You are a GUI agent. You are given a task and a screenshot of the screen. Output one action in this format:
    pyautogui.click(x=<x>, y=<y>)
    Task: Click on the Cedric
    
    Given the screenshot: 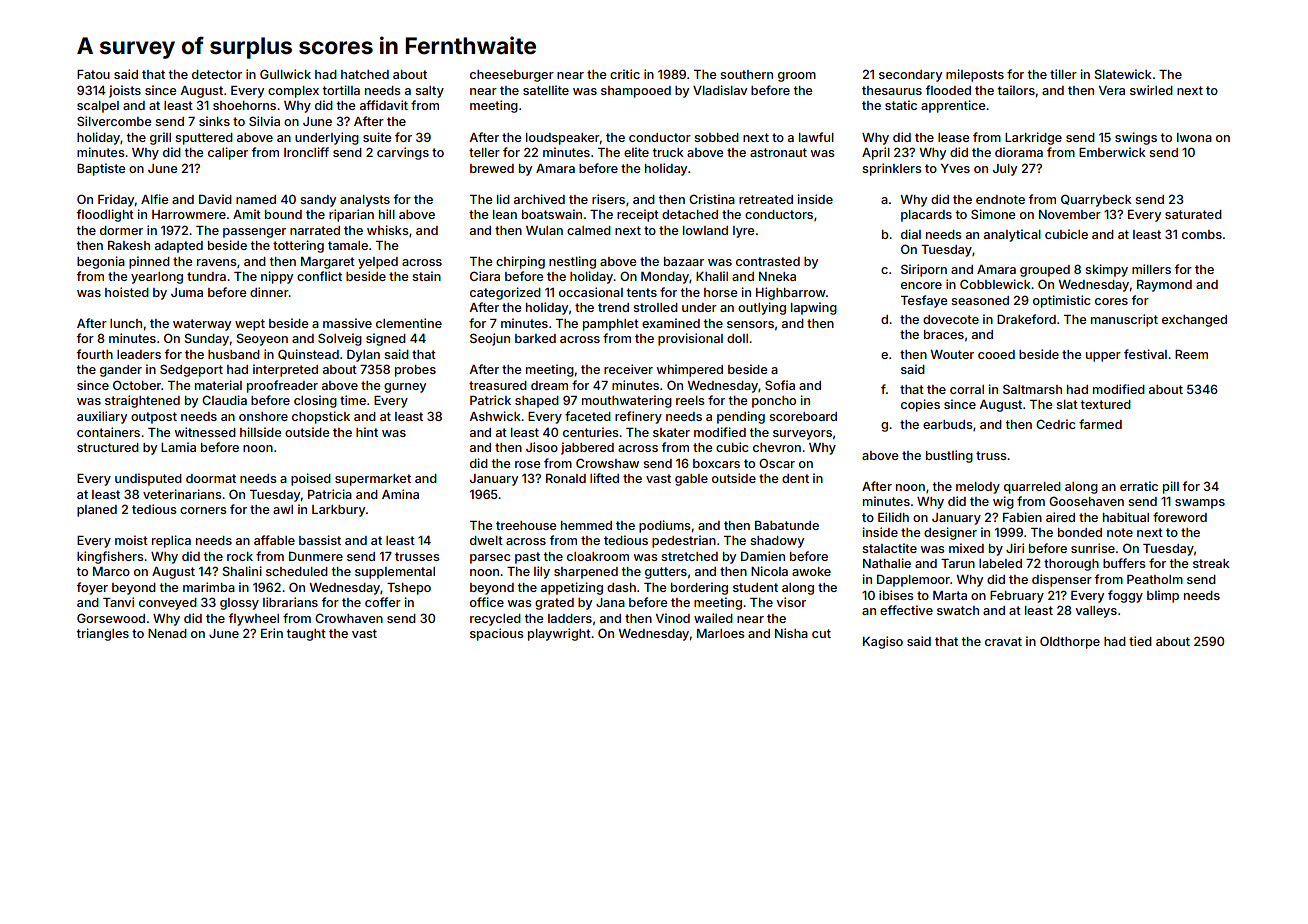 What is the action you would take?
    pyautogui.click(x=1056, y=424)
